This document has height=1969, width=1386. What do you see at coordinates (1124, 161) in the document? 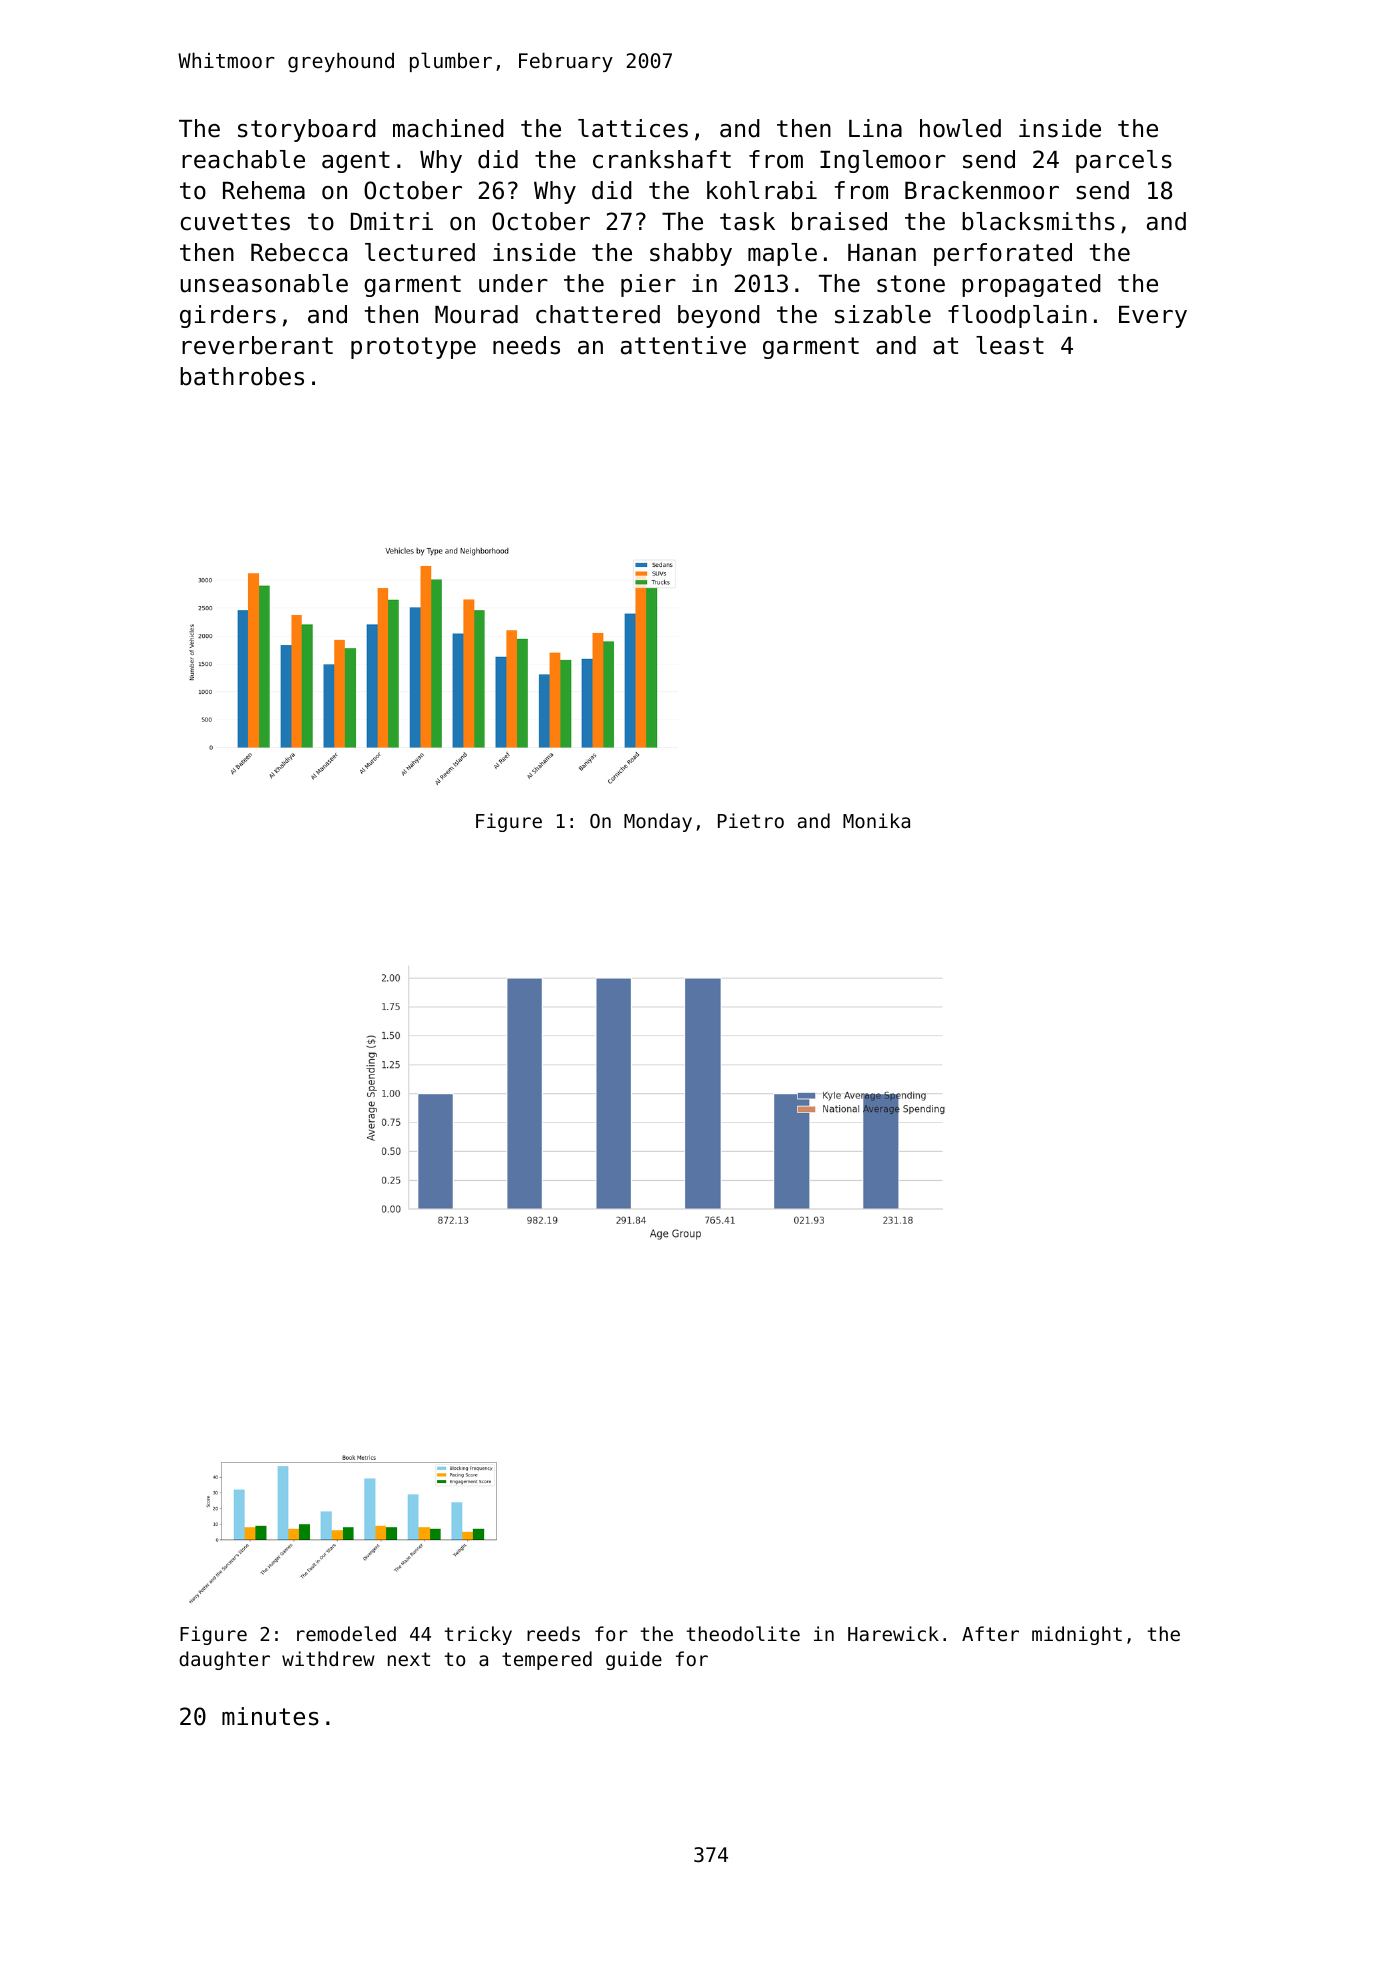
I see `parcels` at bounding box center [1124, 161].
